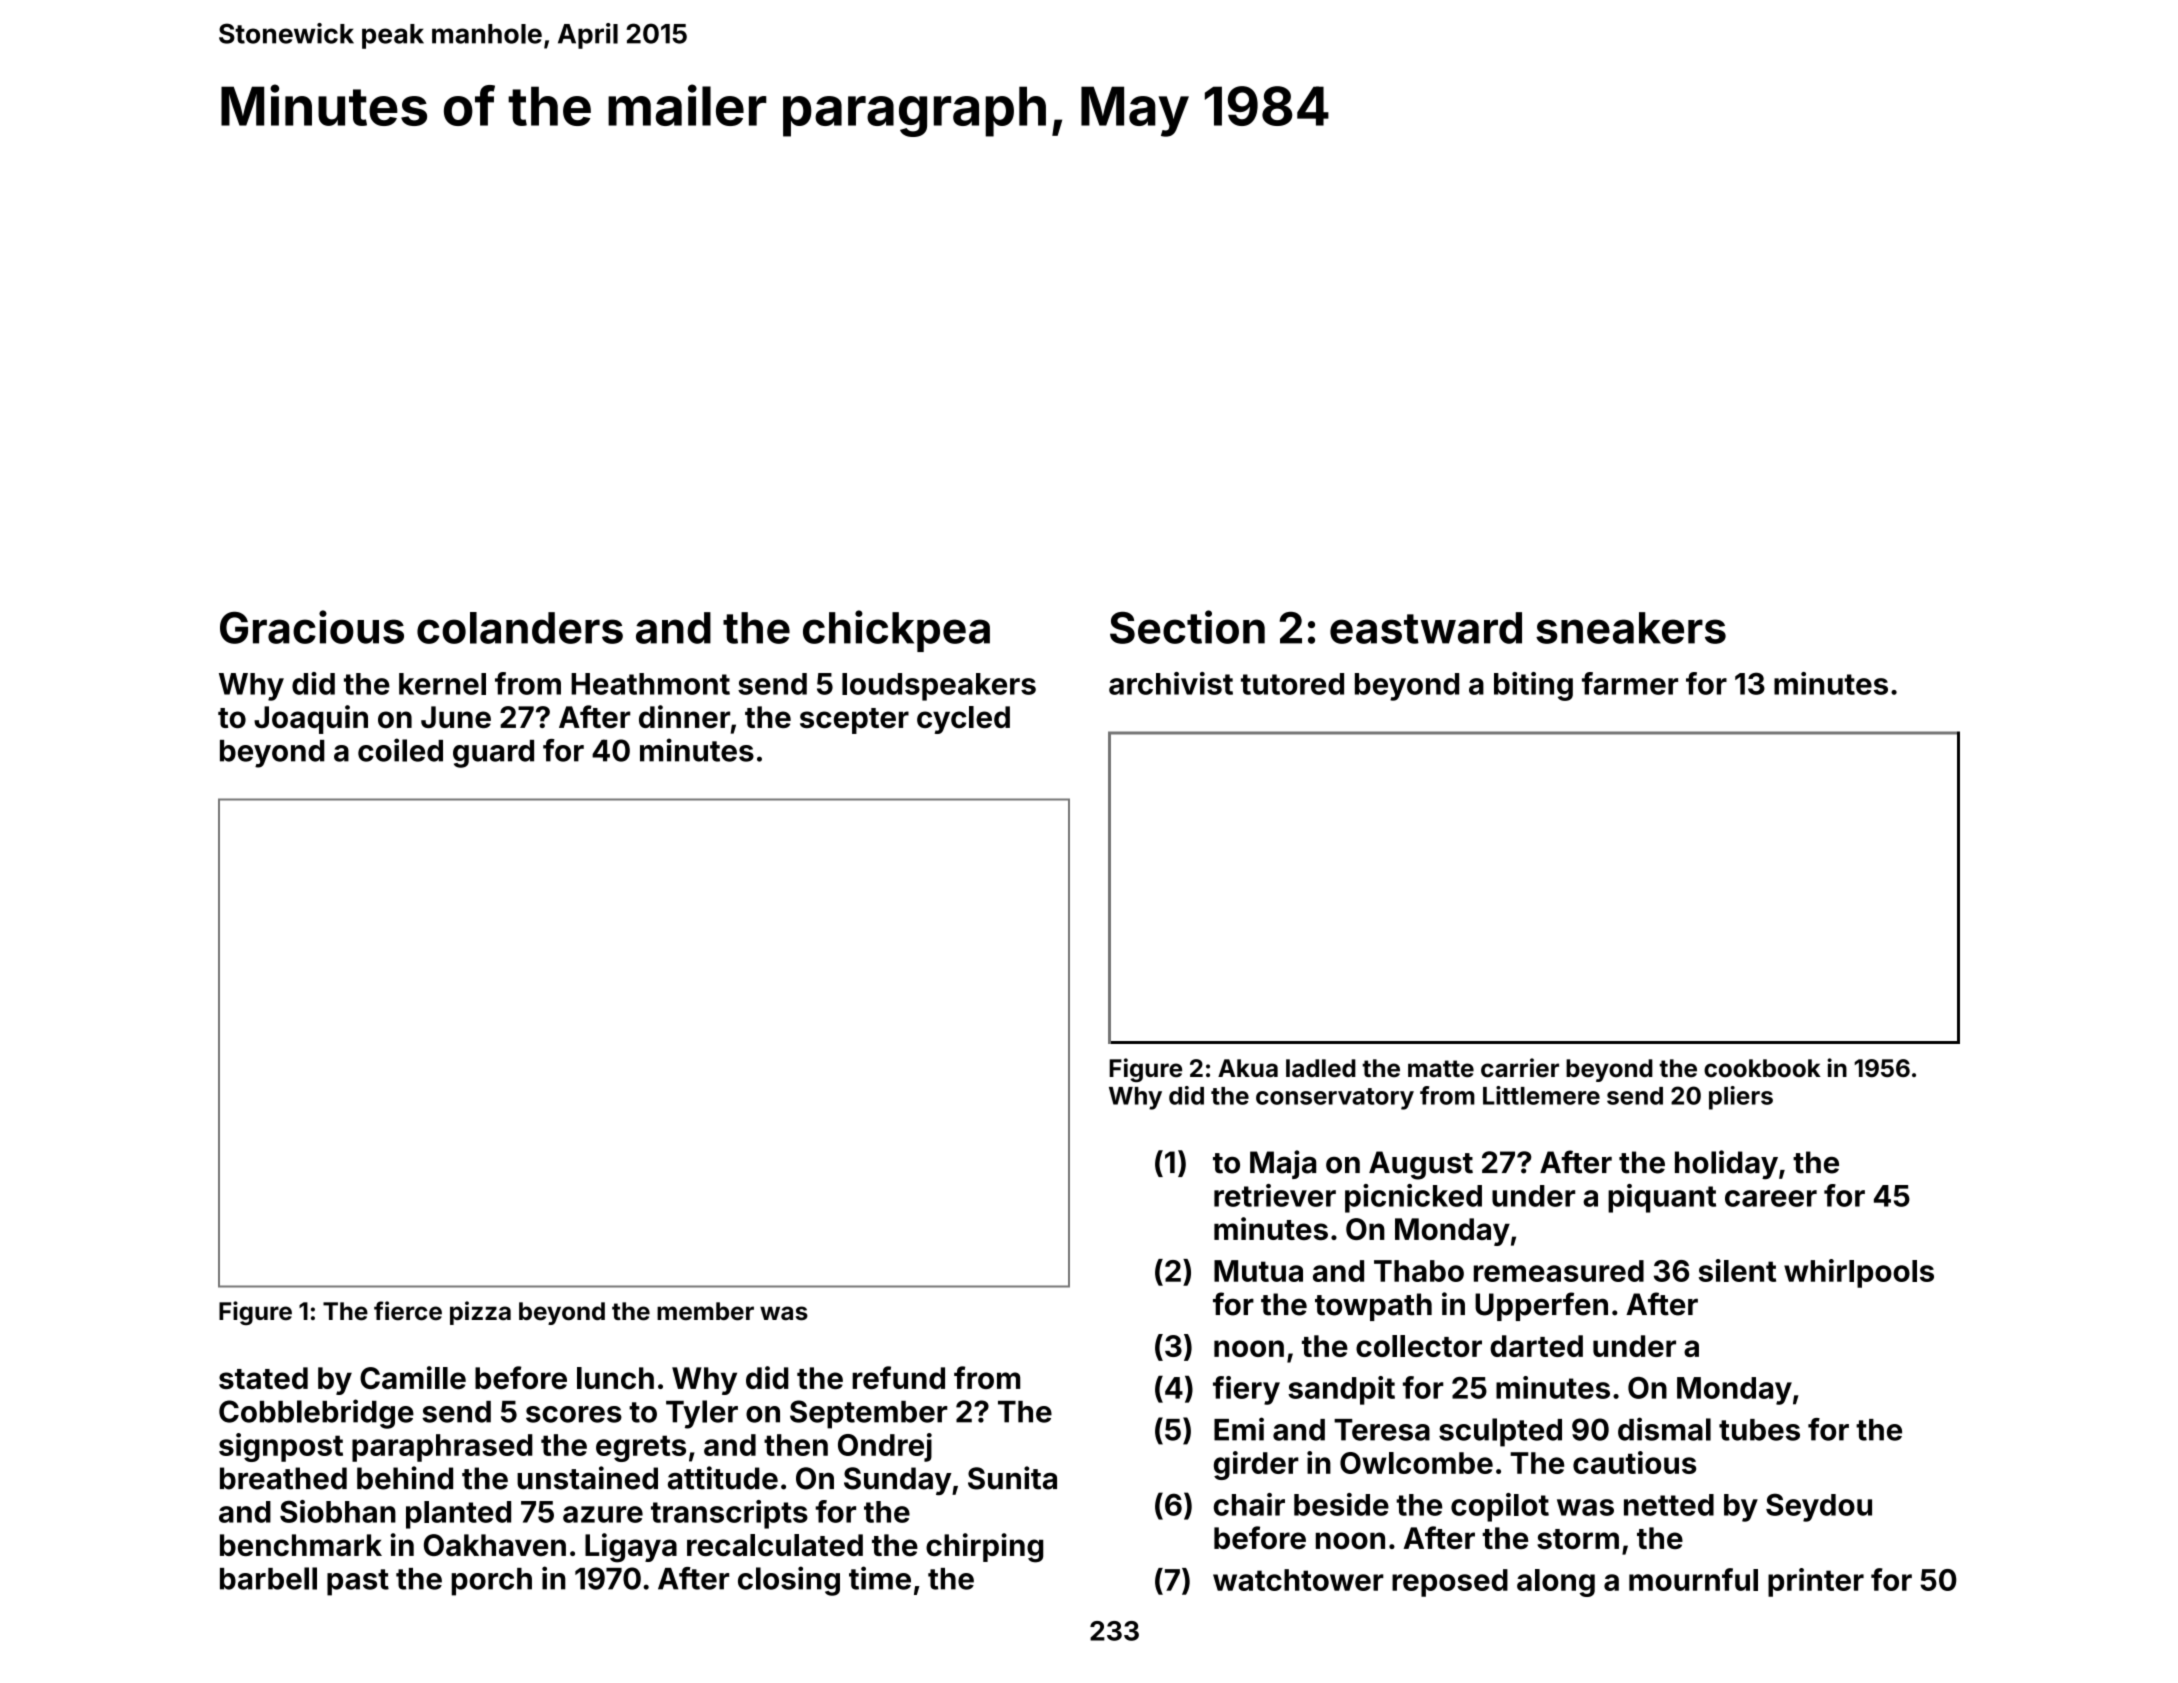 The height and width of the image is (1683, 2178). Describe the element at coordinates (1321, 1068) in the image. I see `ladled` at that location.
